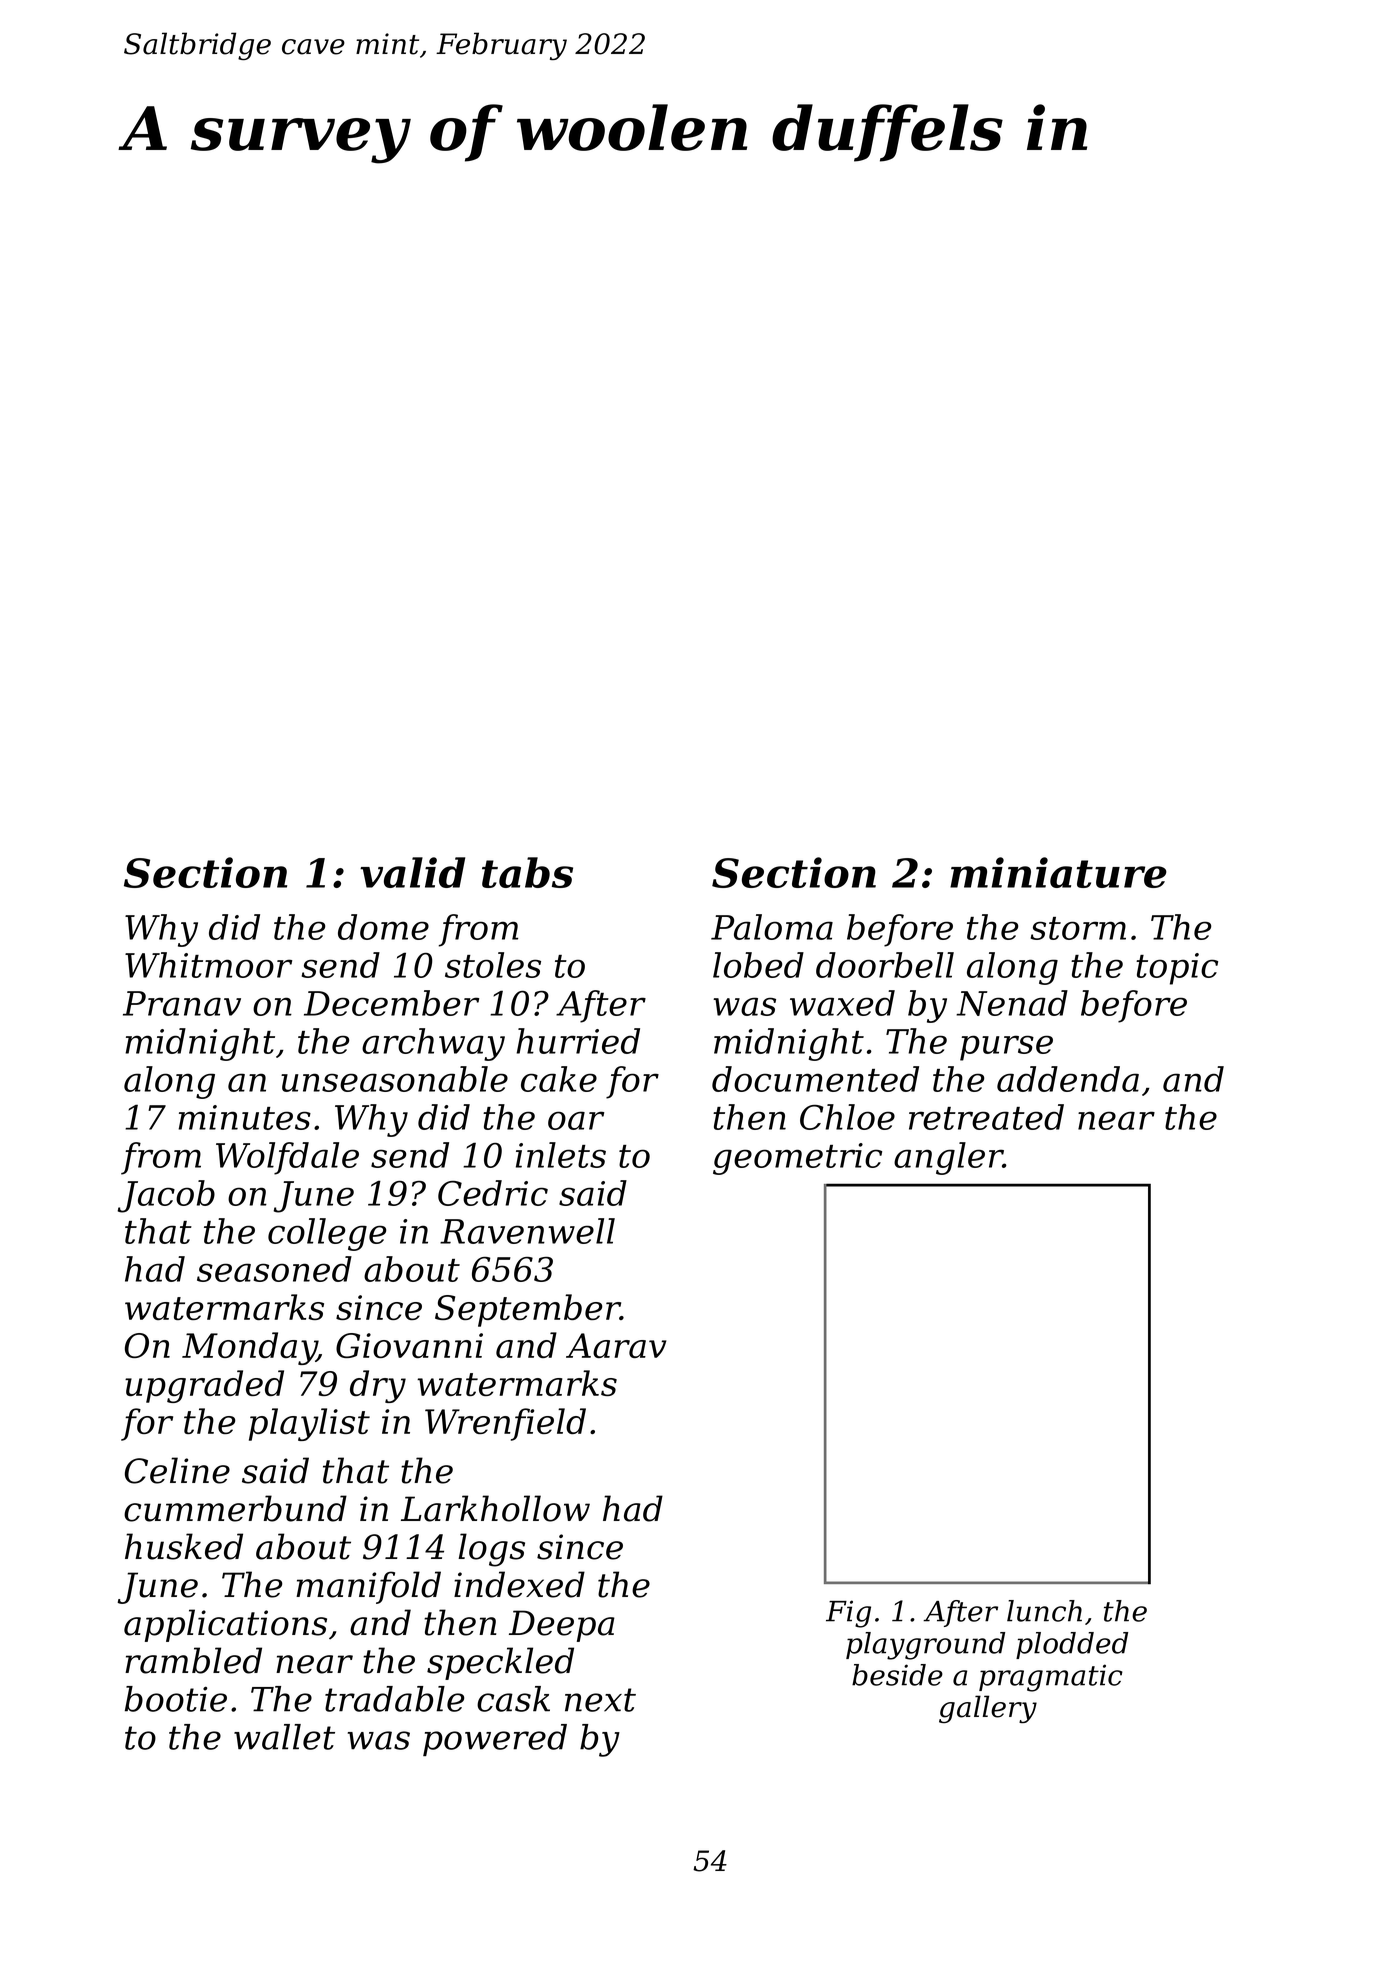  I want to click on plodded, so click(1072, 1645).
